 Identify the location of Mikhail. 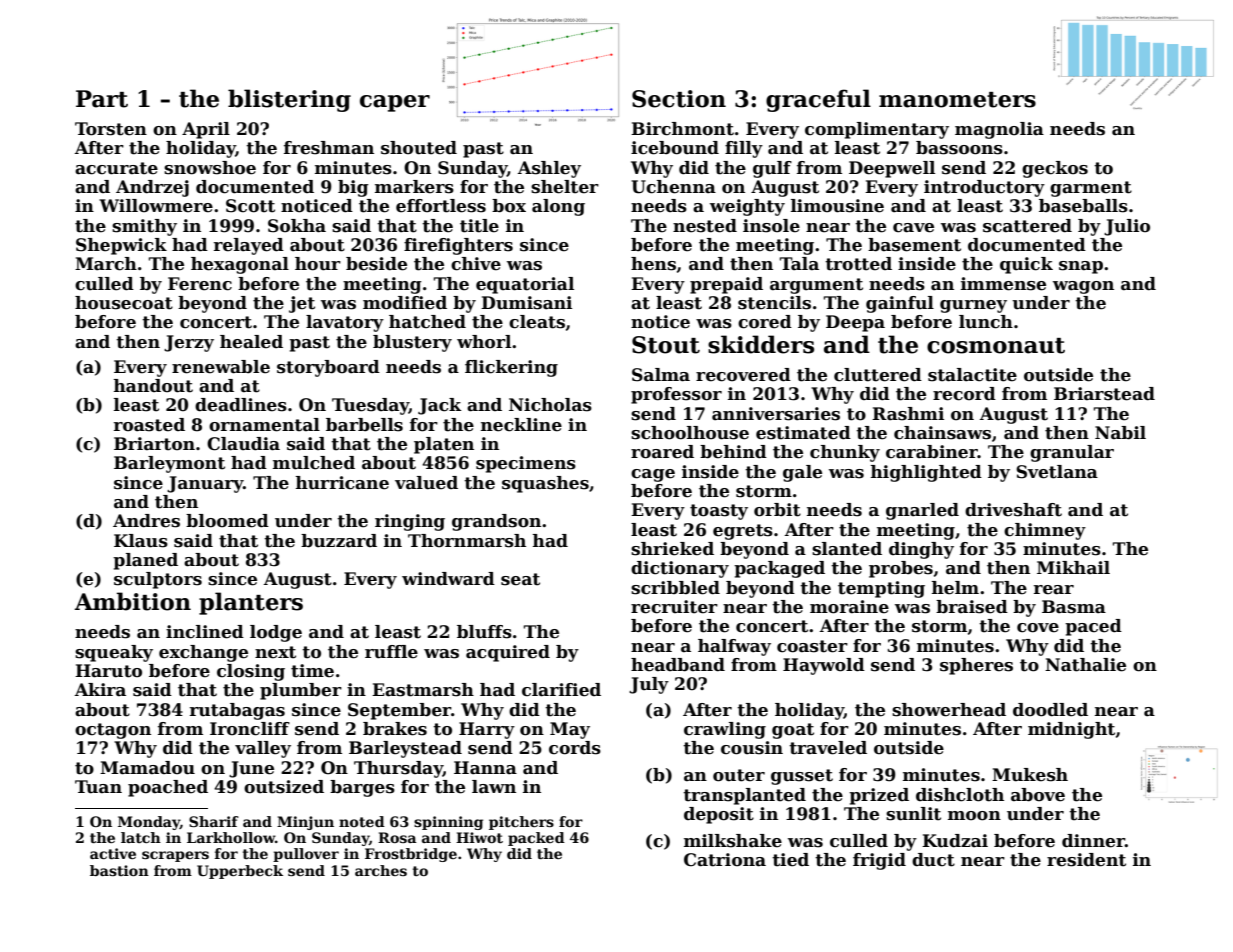
(1073, 568).
